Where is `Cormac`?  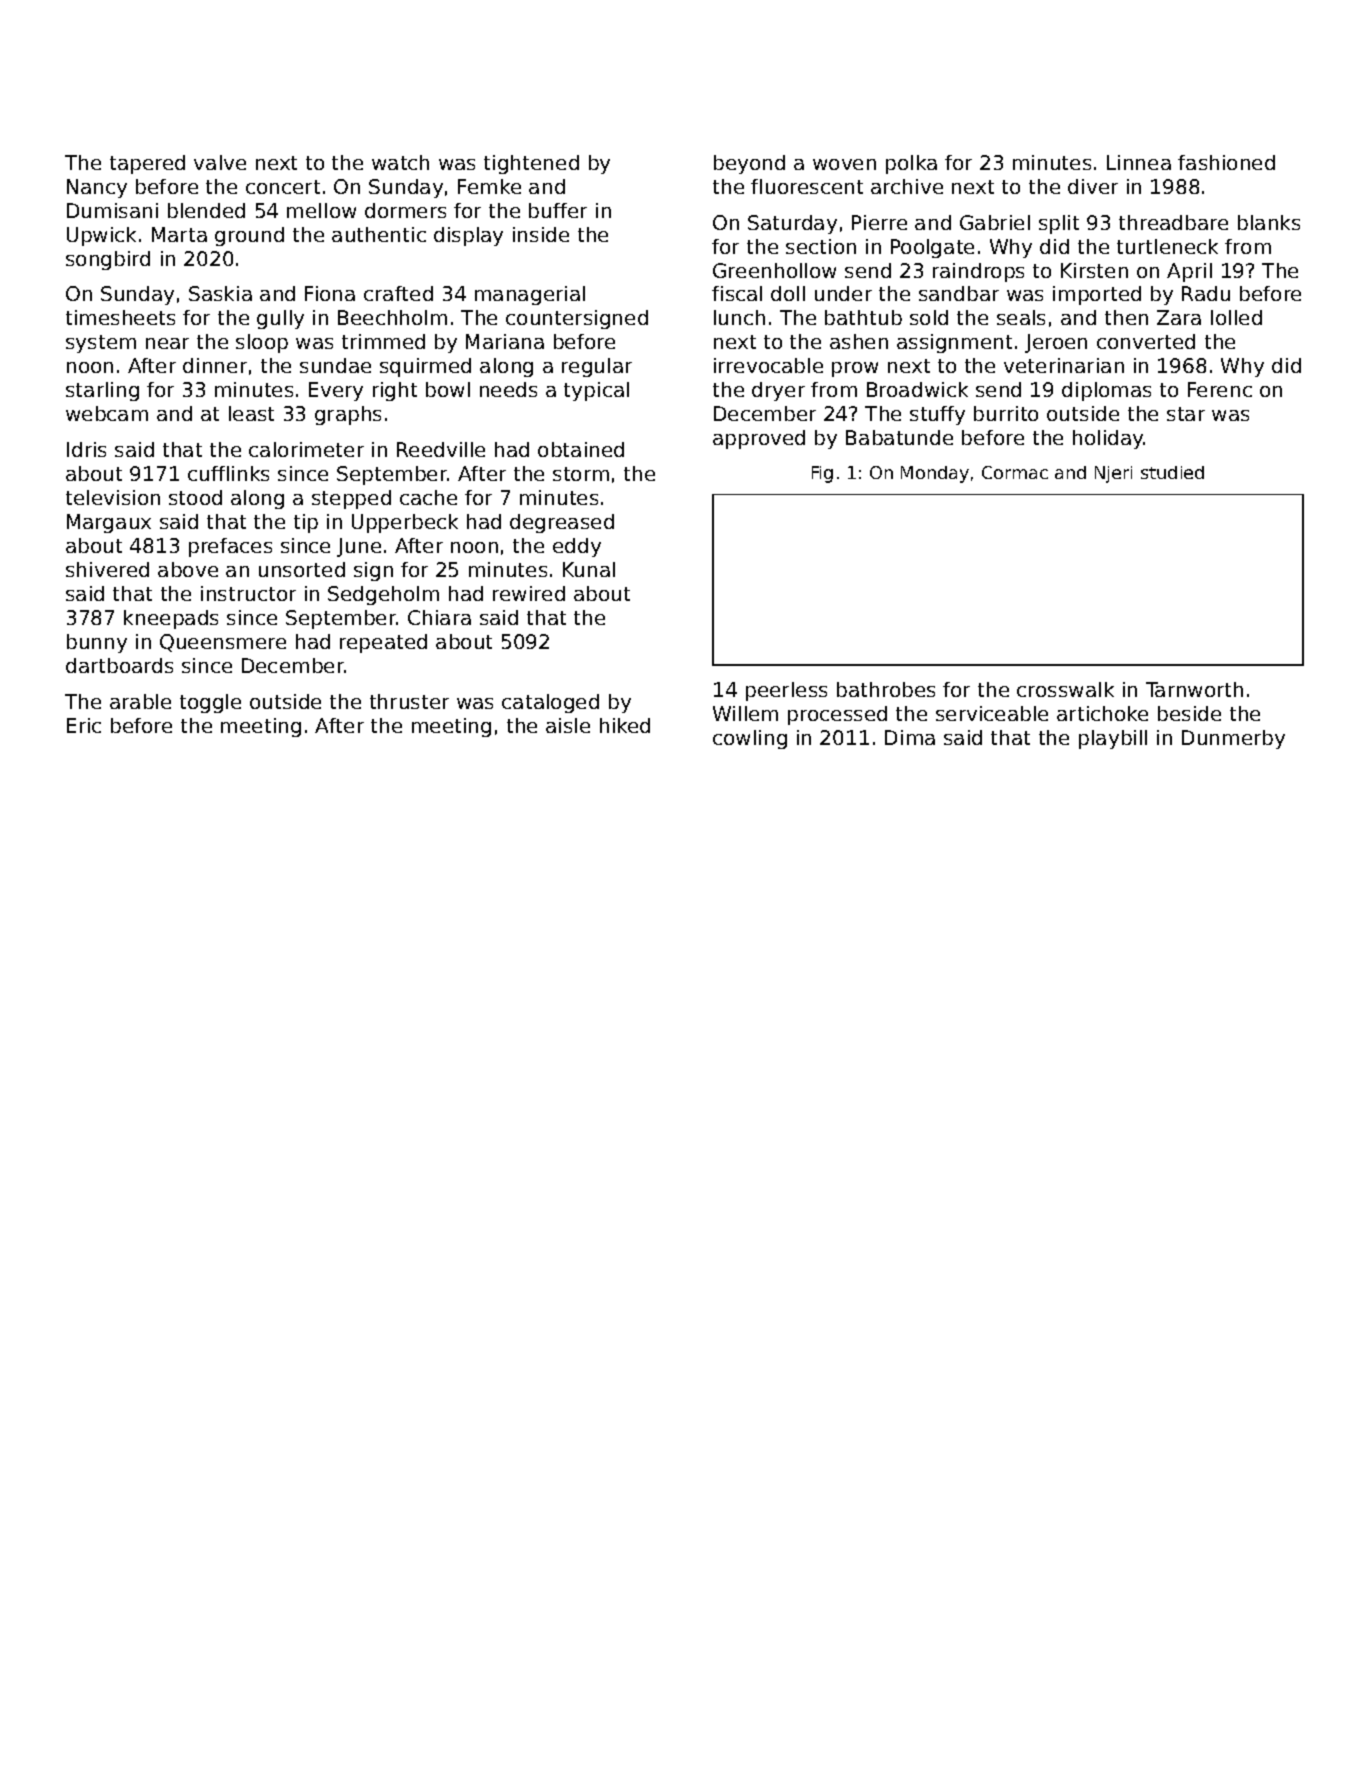 Cormac is located at coordinates (1015, 472).
